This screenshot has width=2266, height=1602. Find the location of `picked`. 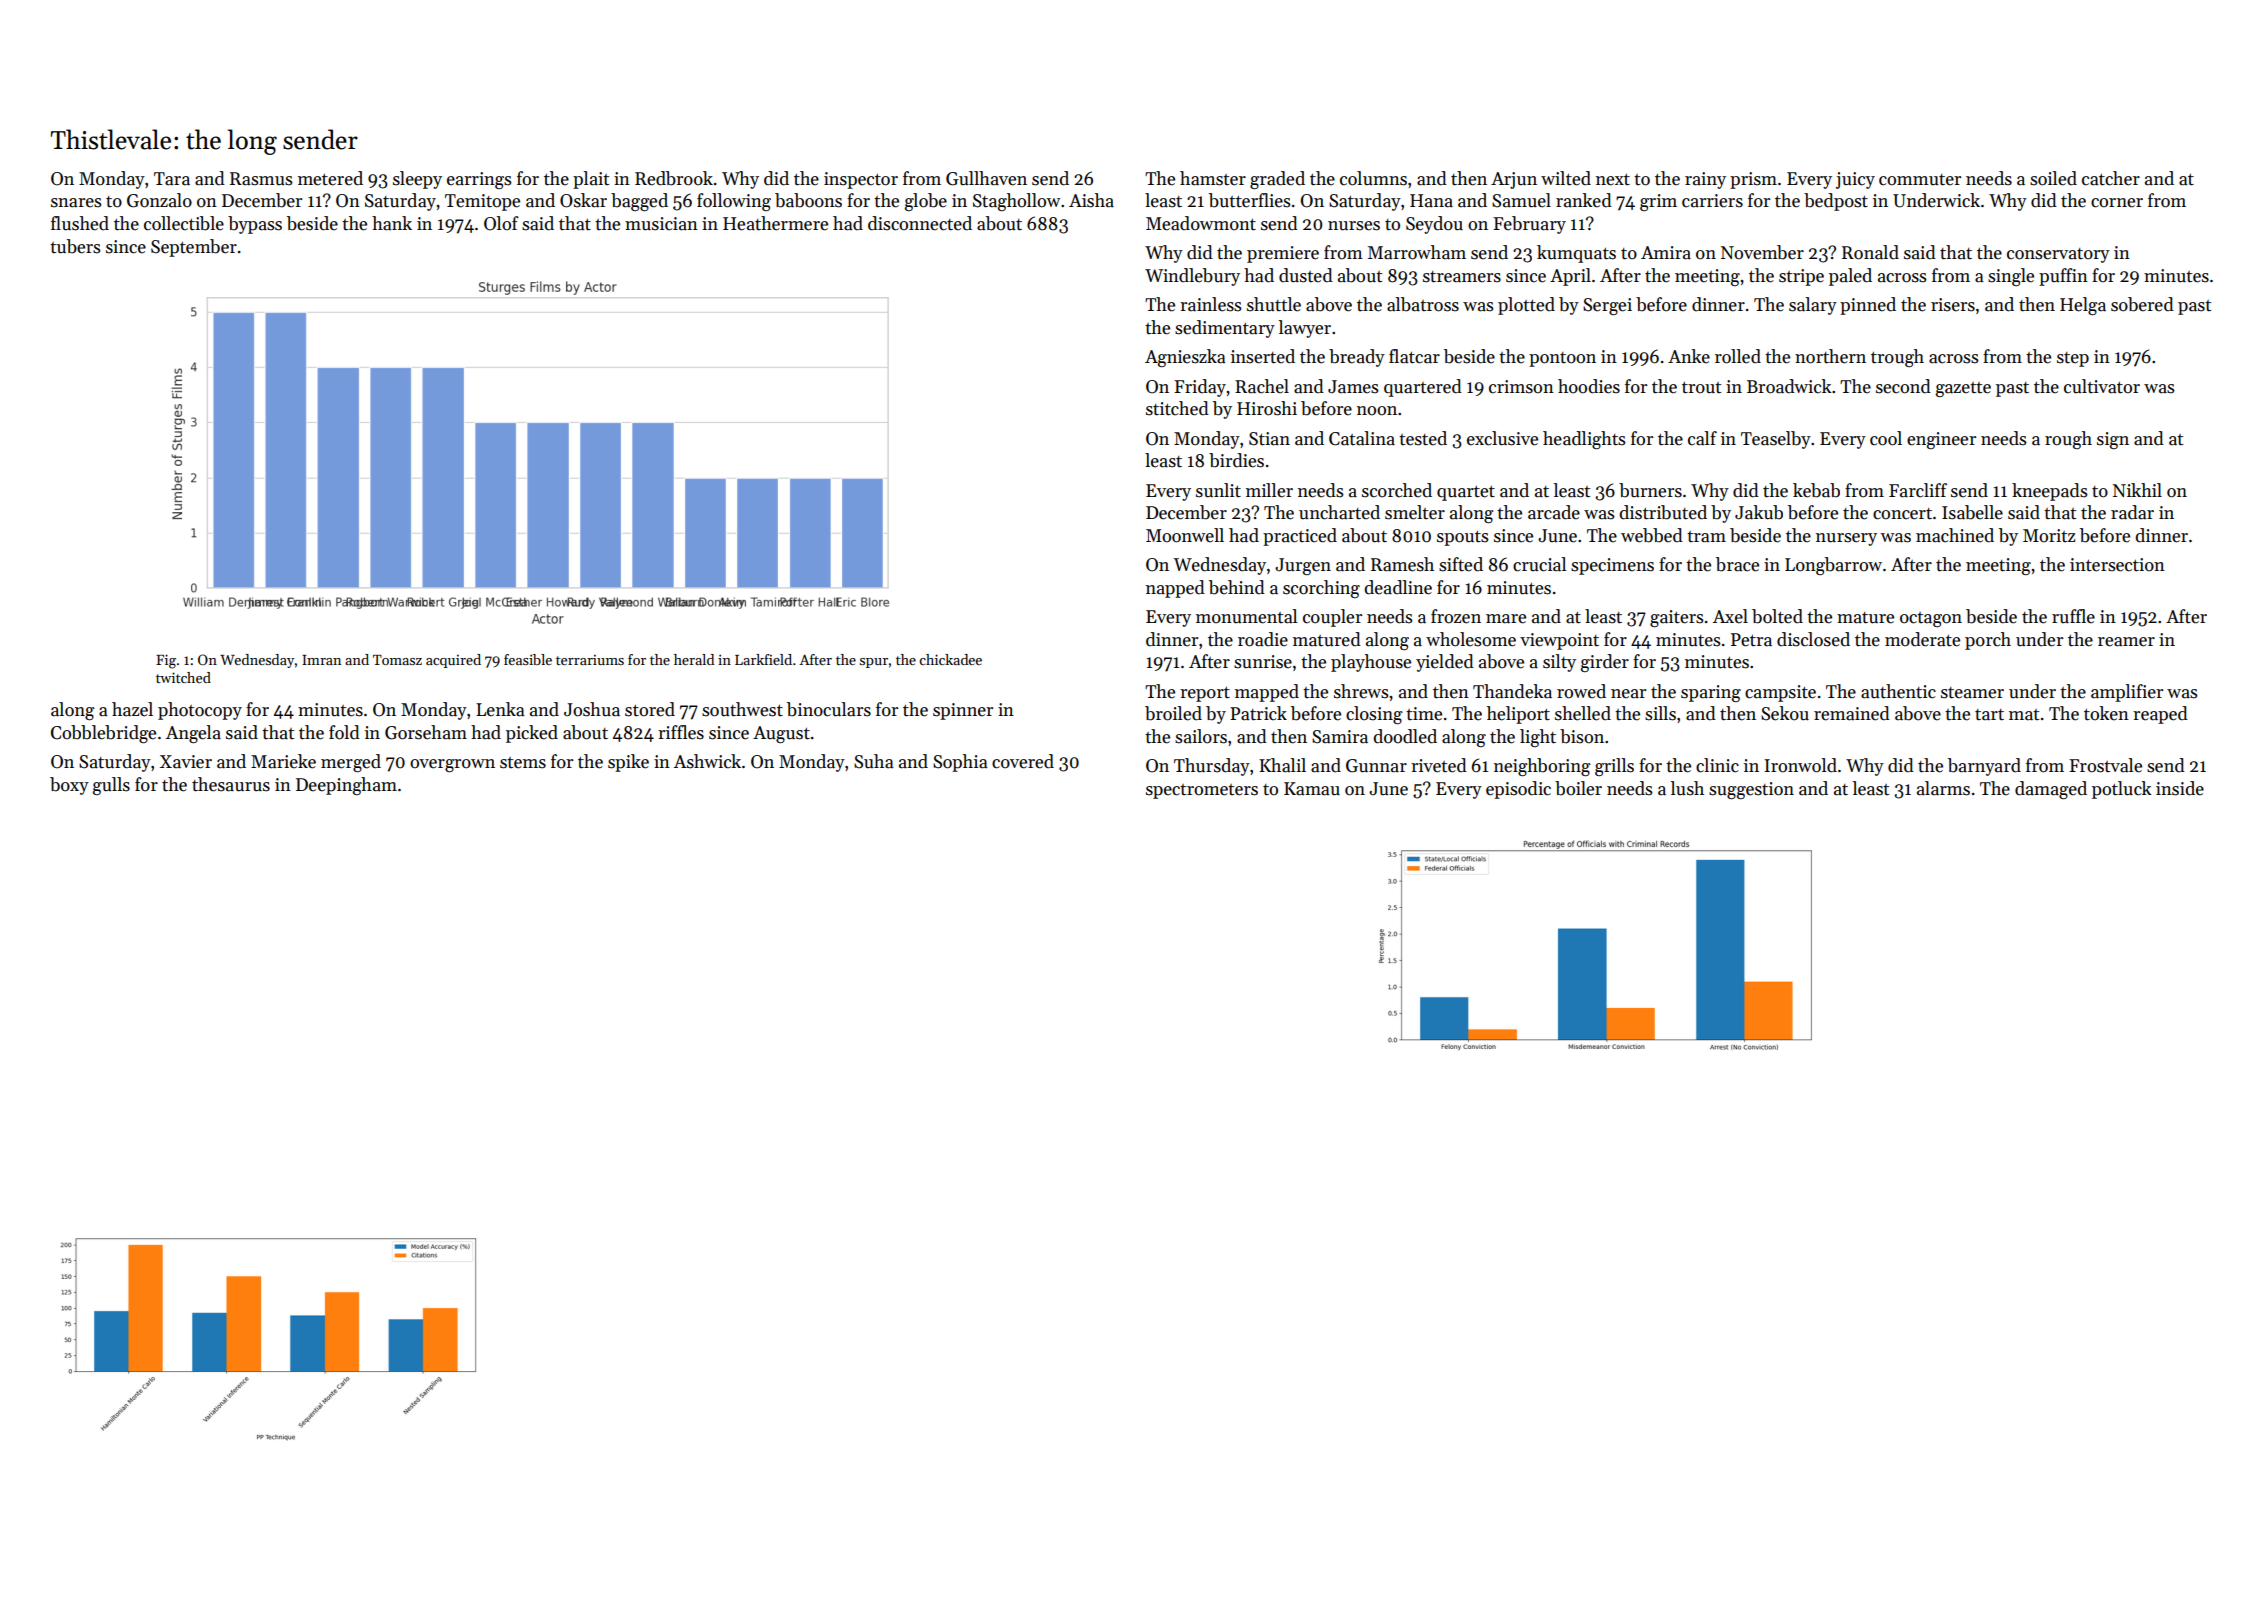

picked is located at coordinates (532, 734).
